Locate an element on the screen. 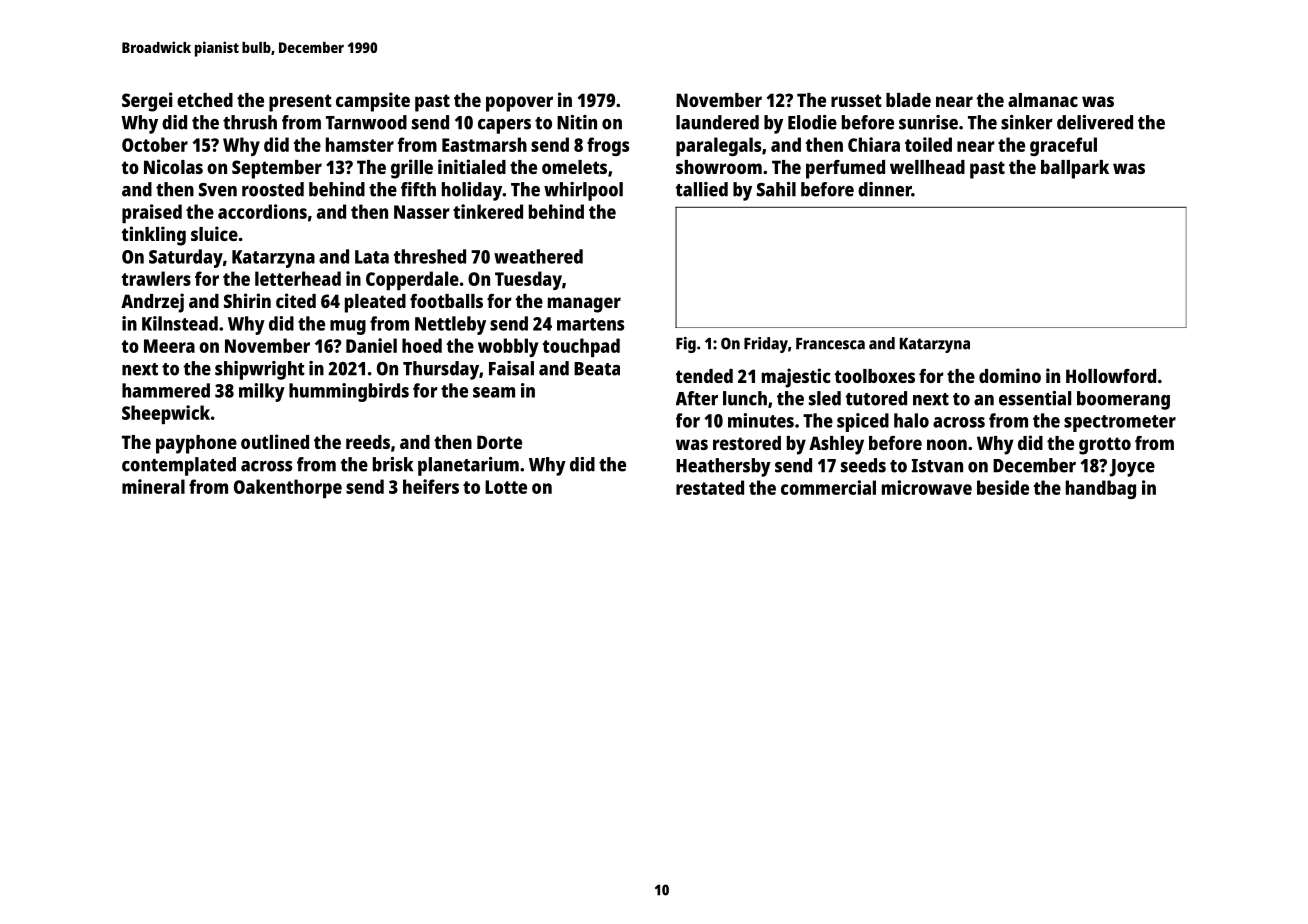 The image size is (1308, 924). Oakenthorpe is located at coordinates (288, 488).
